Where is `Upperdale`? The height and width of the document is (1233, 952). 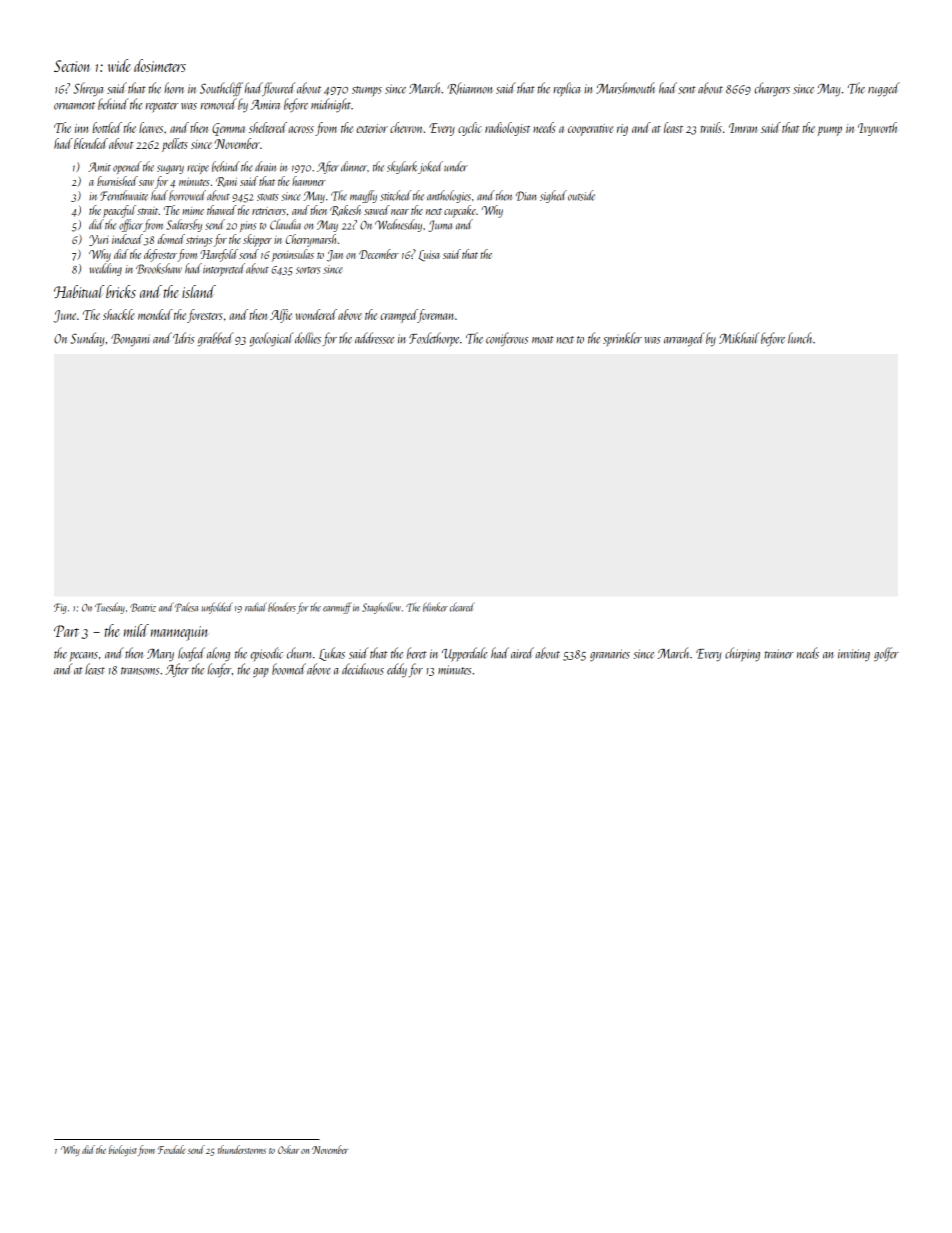
Upperdale is located at coordinates (464, 654).
